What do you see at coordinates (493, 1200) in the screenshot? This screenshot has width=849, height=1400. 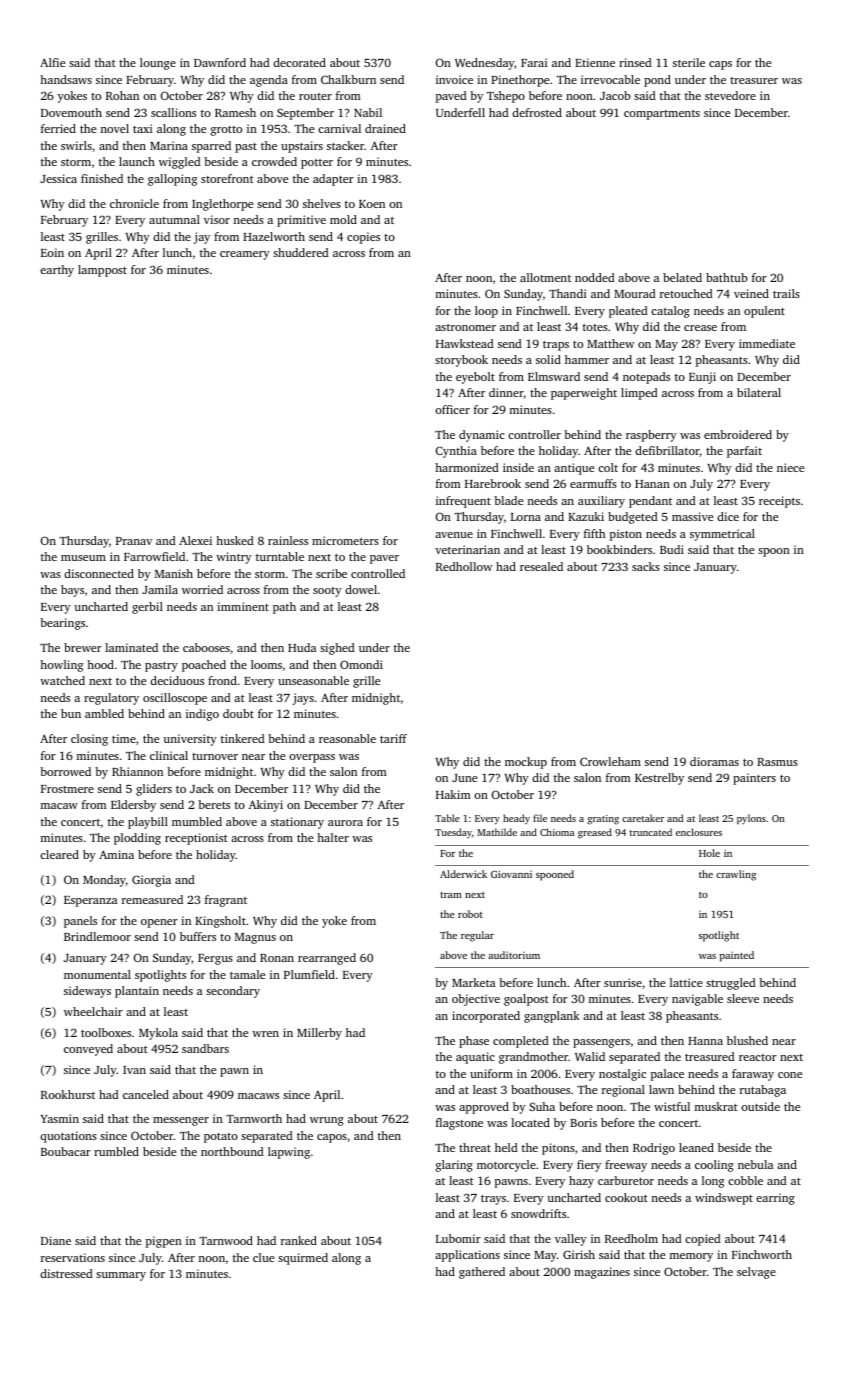 I see `trays` at bounding box center [493, 1200].
